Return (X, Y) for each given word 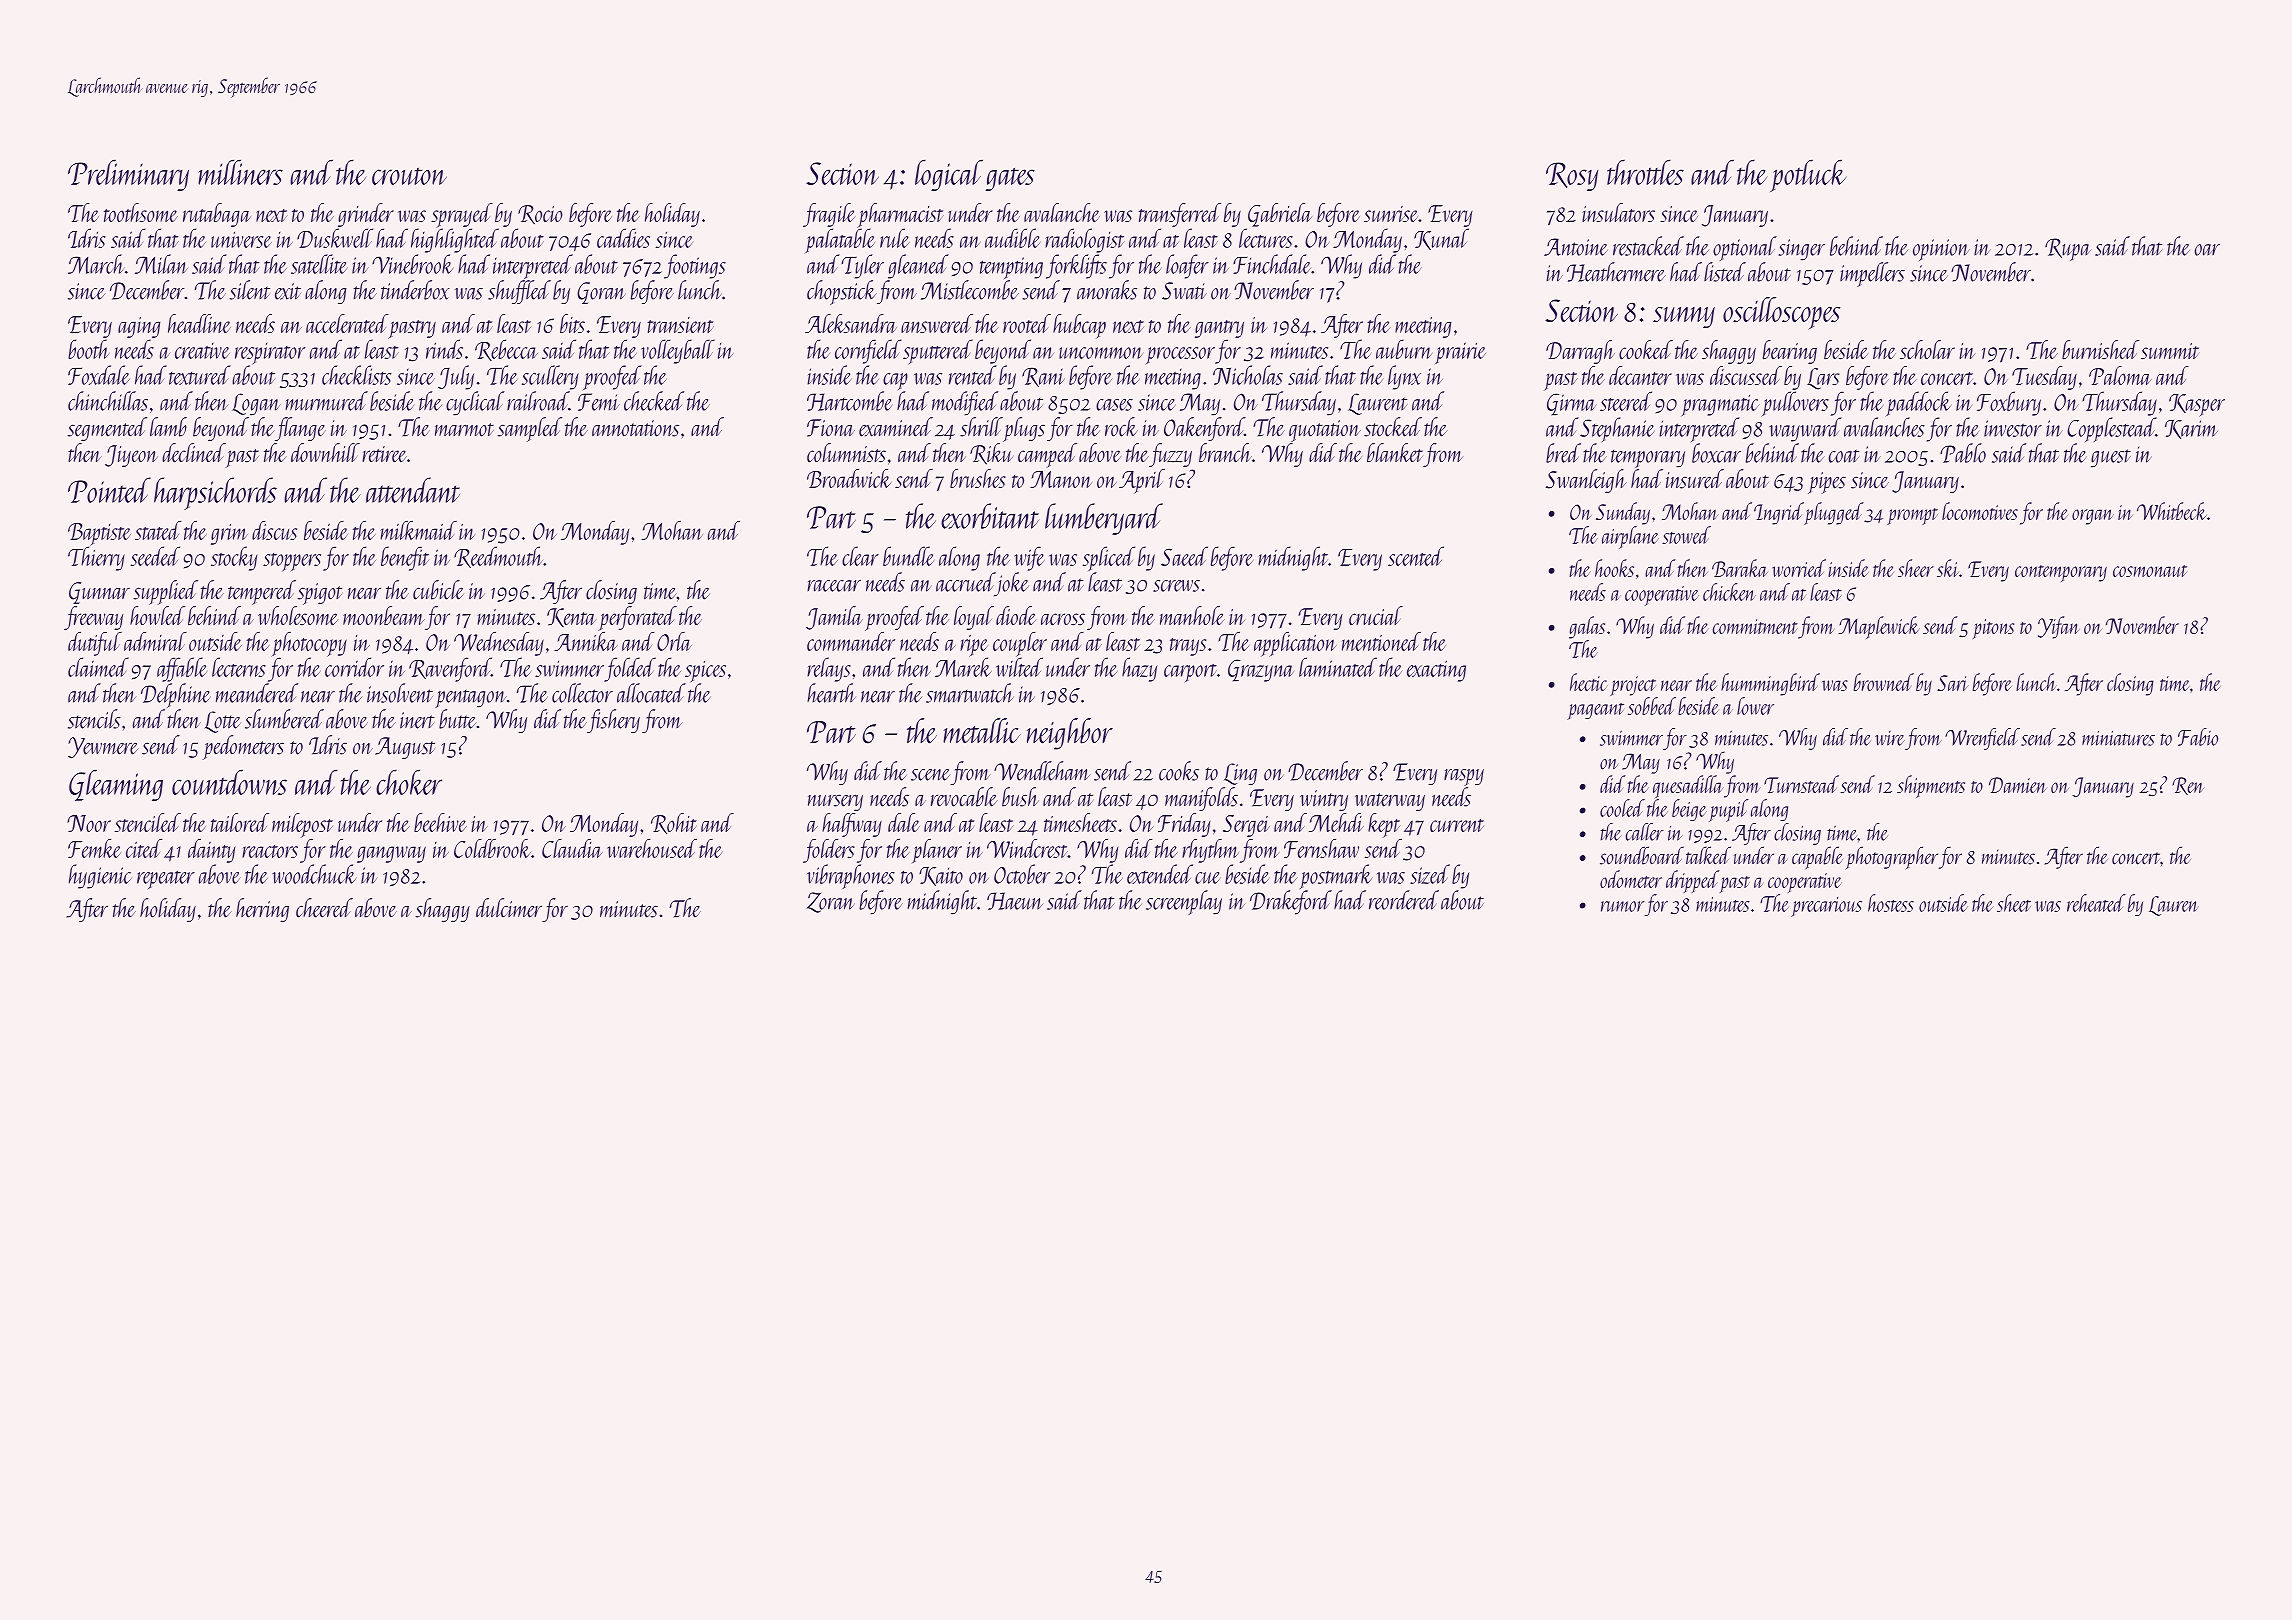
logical (949, 175)
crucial (1376, 615)
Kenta (571, 617)
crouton (409, 176)
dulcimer (509, 908)
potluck (1808, 175)
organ (2093, 517)
